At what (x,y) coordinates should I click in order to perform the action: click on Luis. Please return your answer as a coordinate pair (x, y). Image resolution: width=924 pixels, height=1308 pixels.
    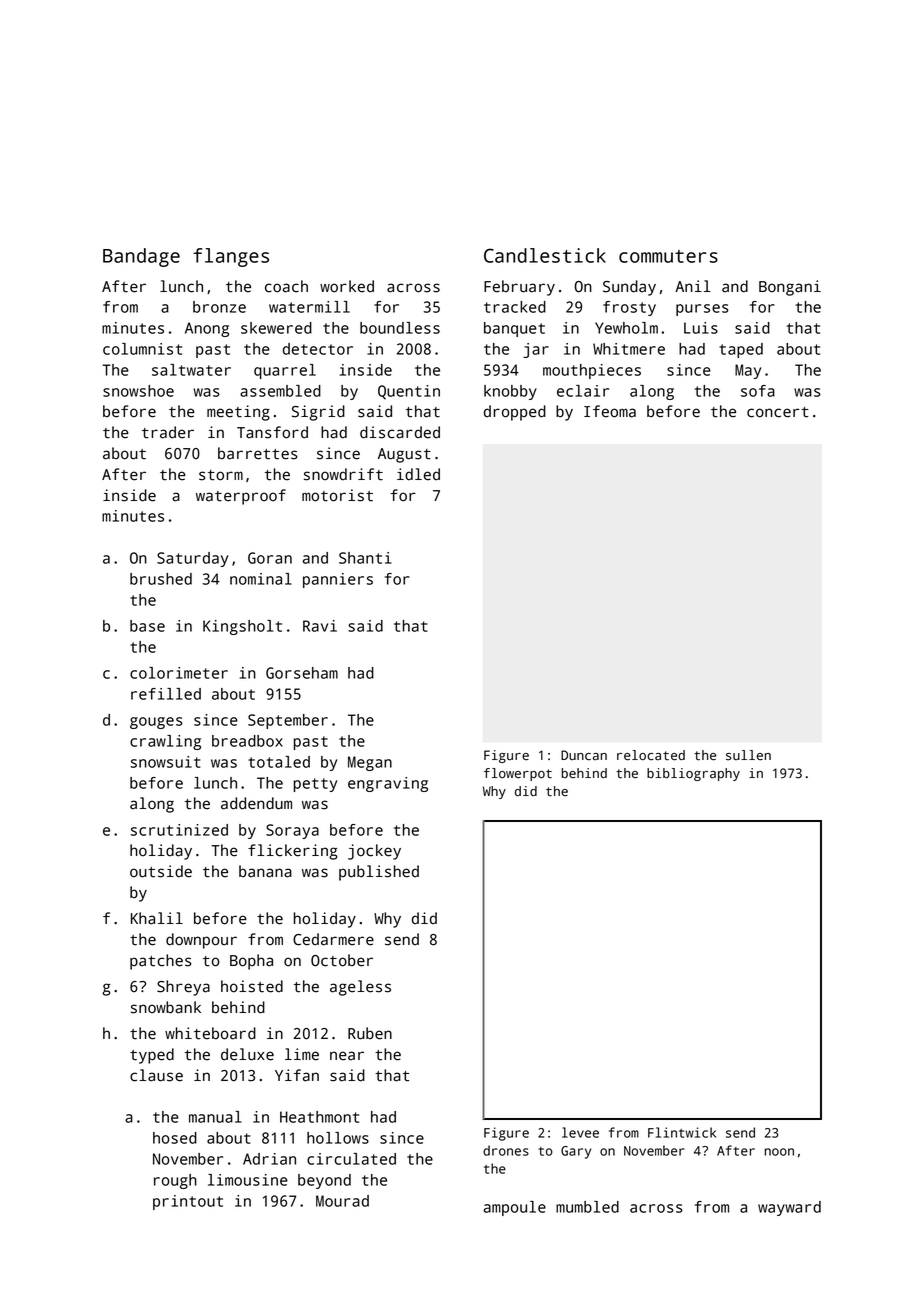
    Looking at the image, I should click on (701, 328).
